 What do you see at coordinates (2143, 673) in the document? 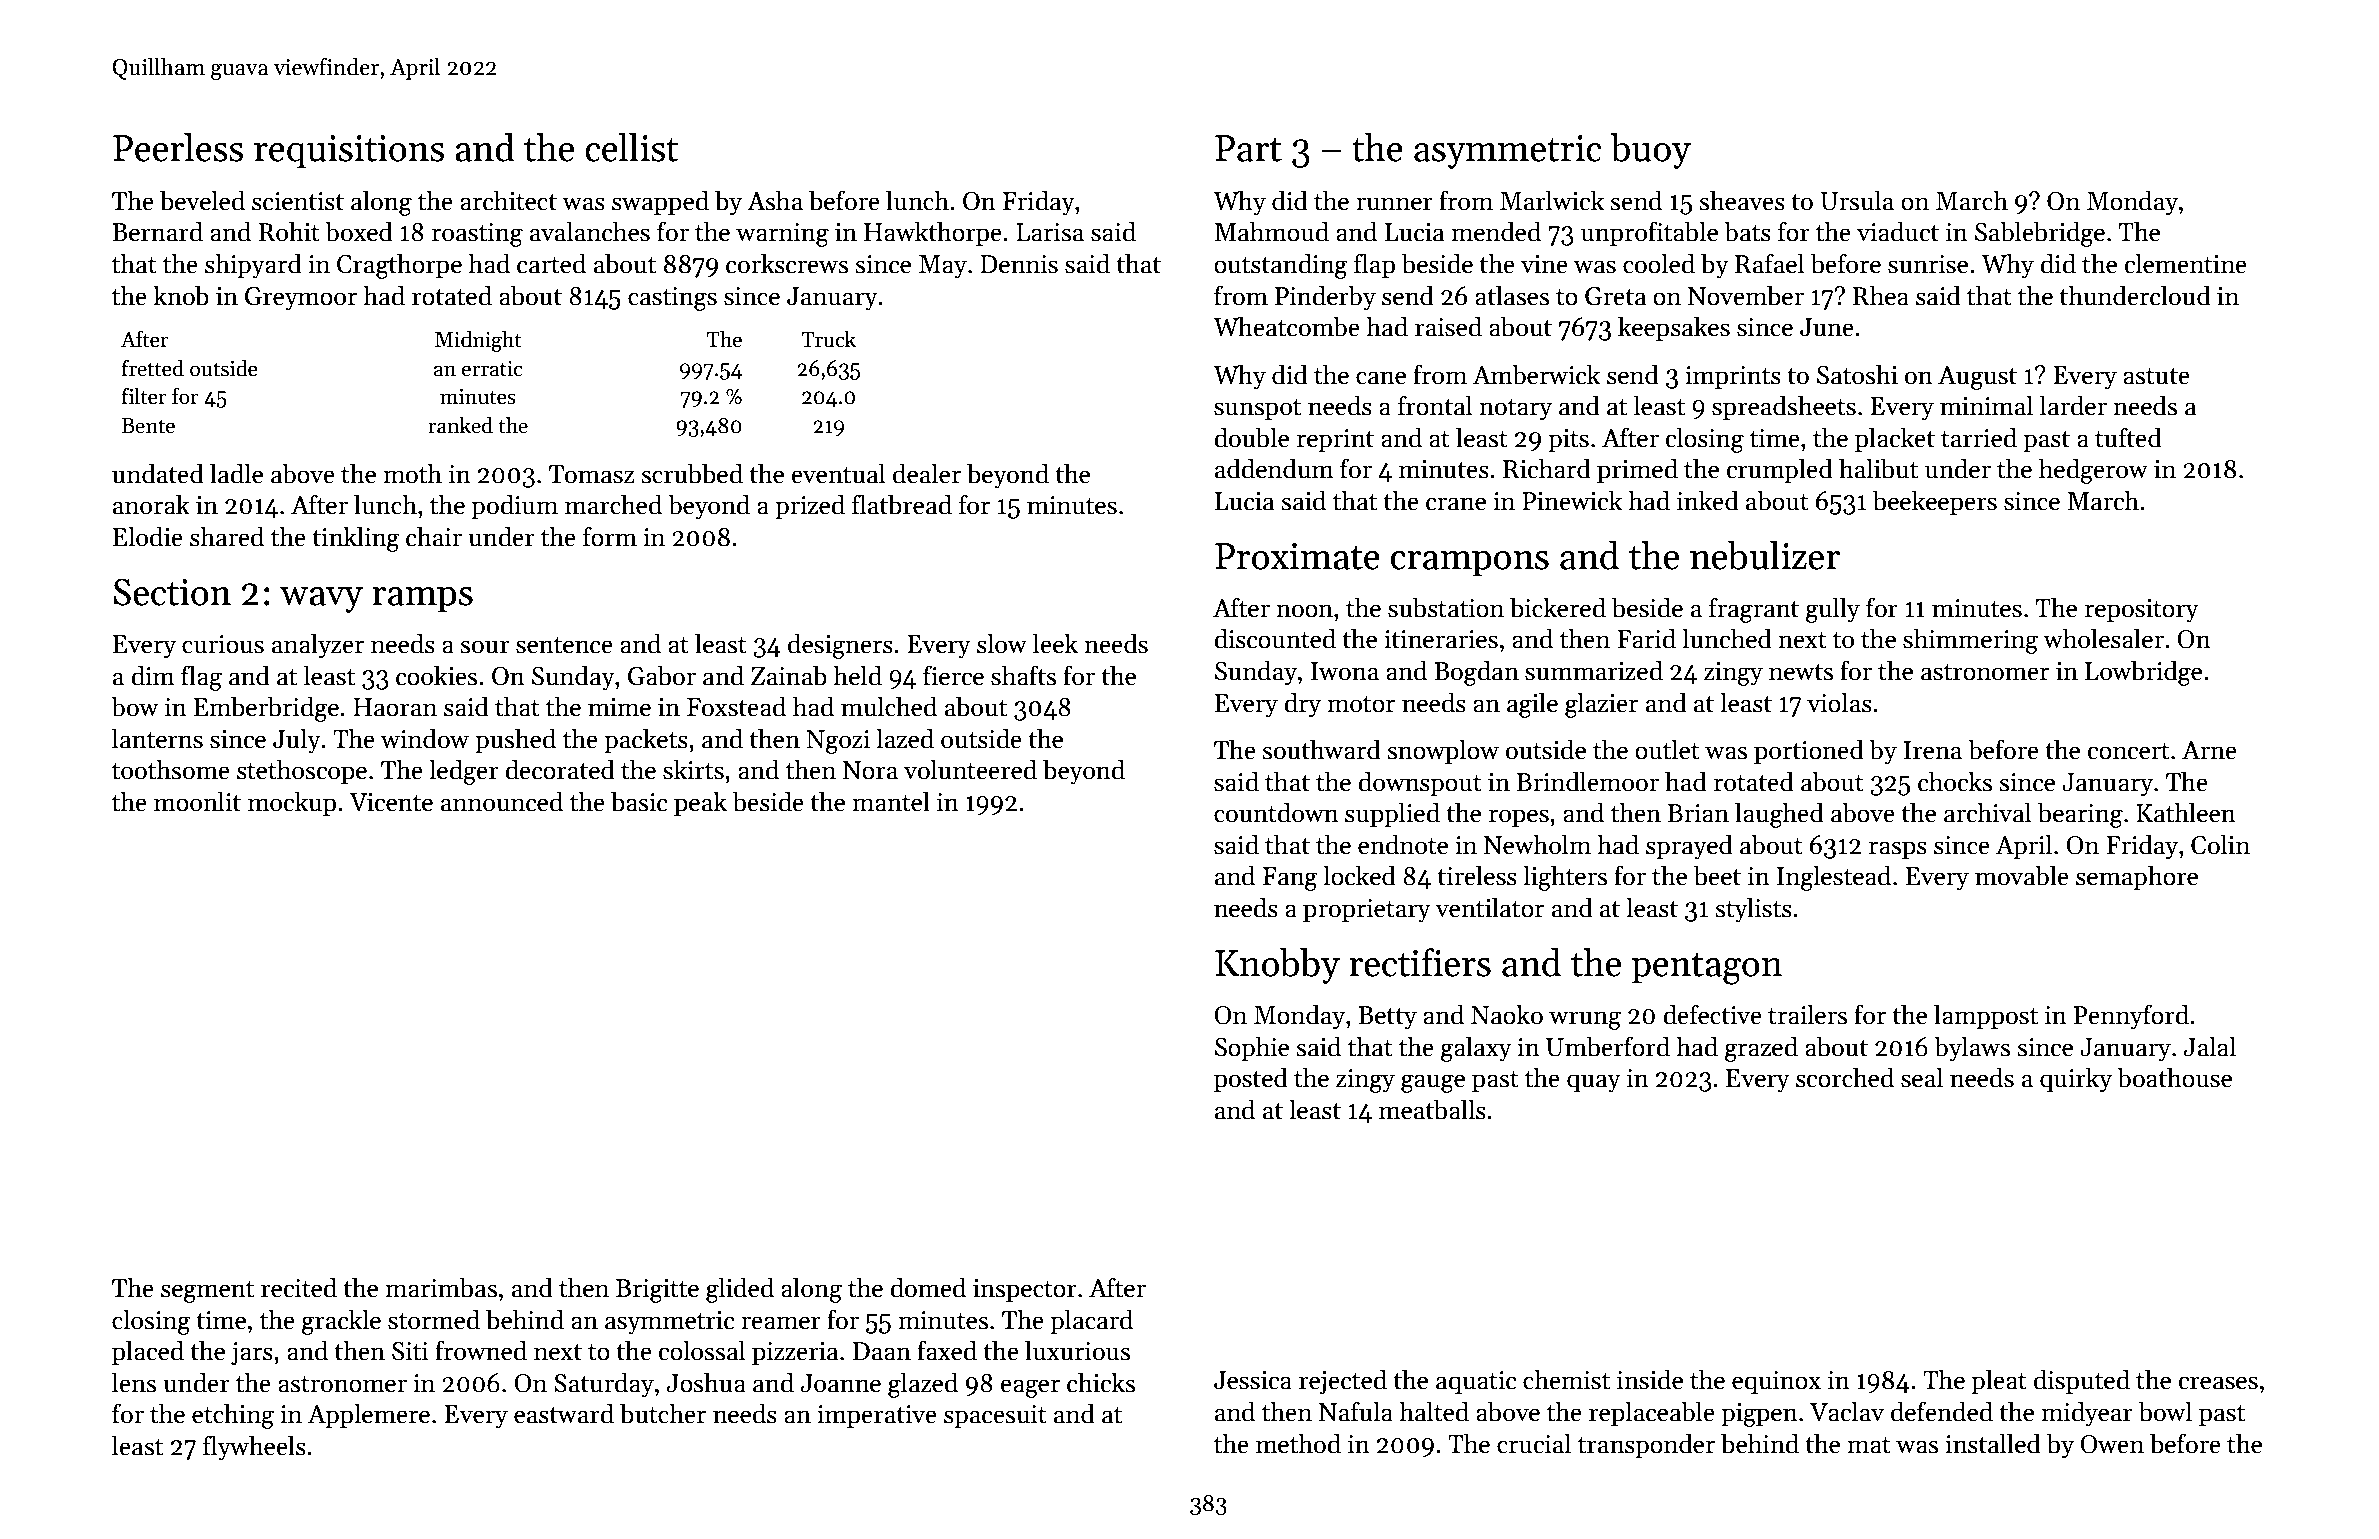
I see `Lowbridge` at bounding box center [2143, 673].
